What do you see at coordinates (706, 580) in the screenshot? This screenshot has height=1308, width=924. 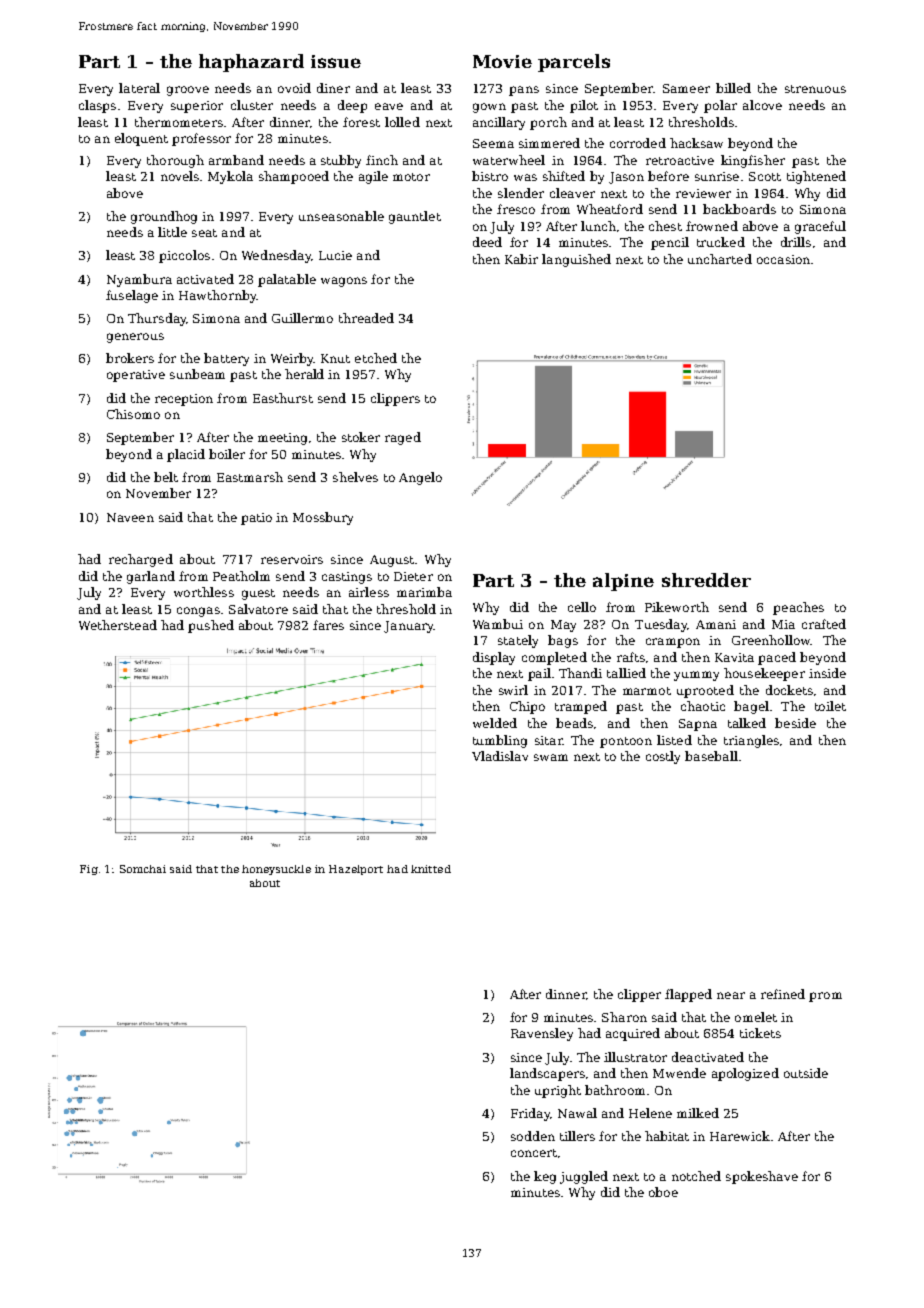 I see `shredder` at bounding box center [706, 580].
